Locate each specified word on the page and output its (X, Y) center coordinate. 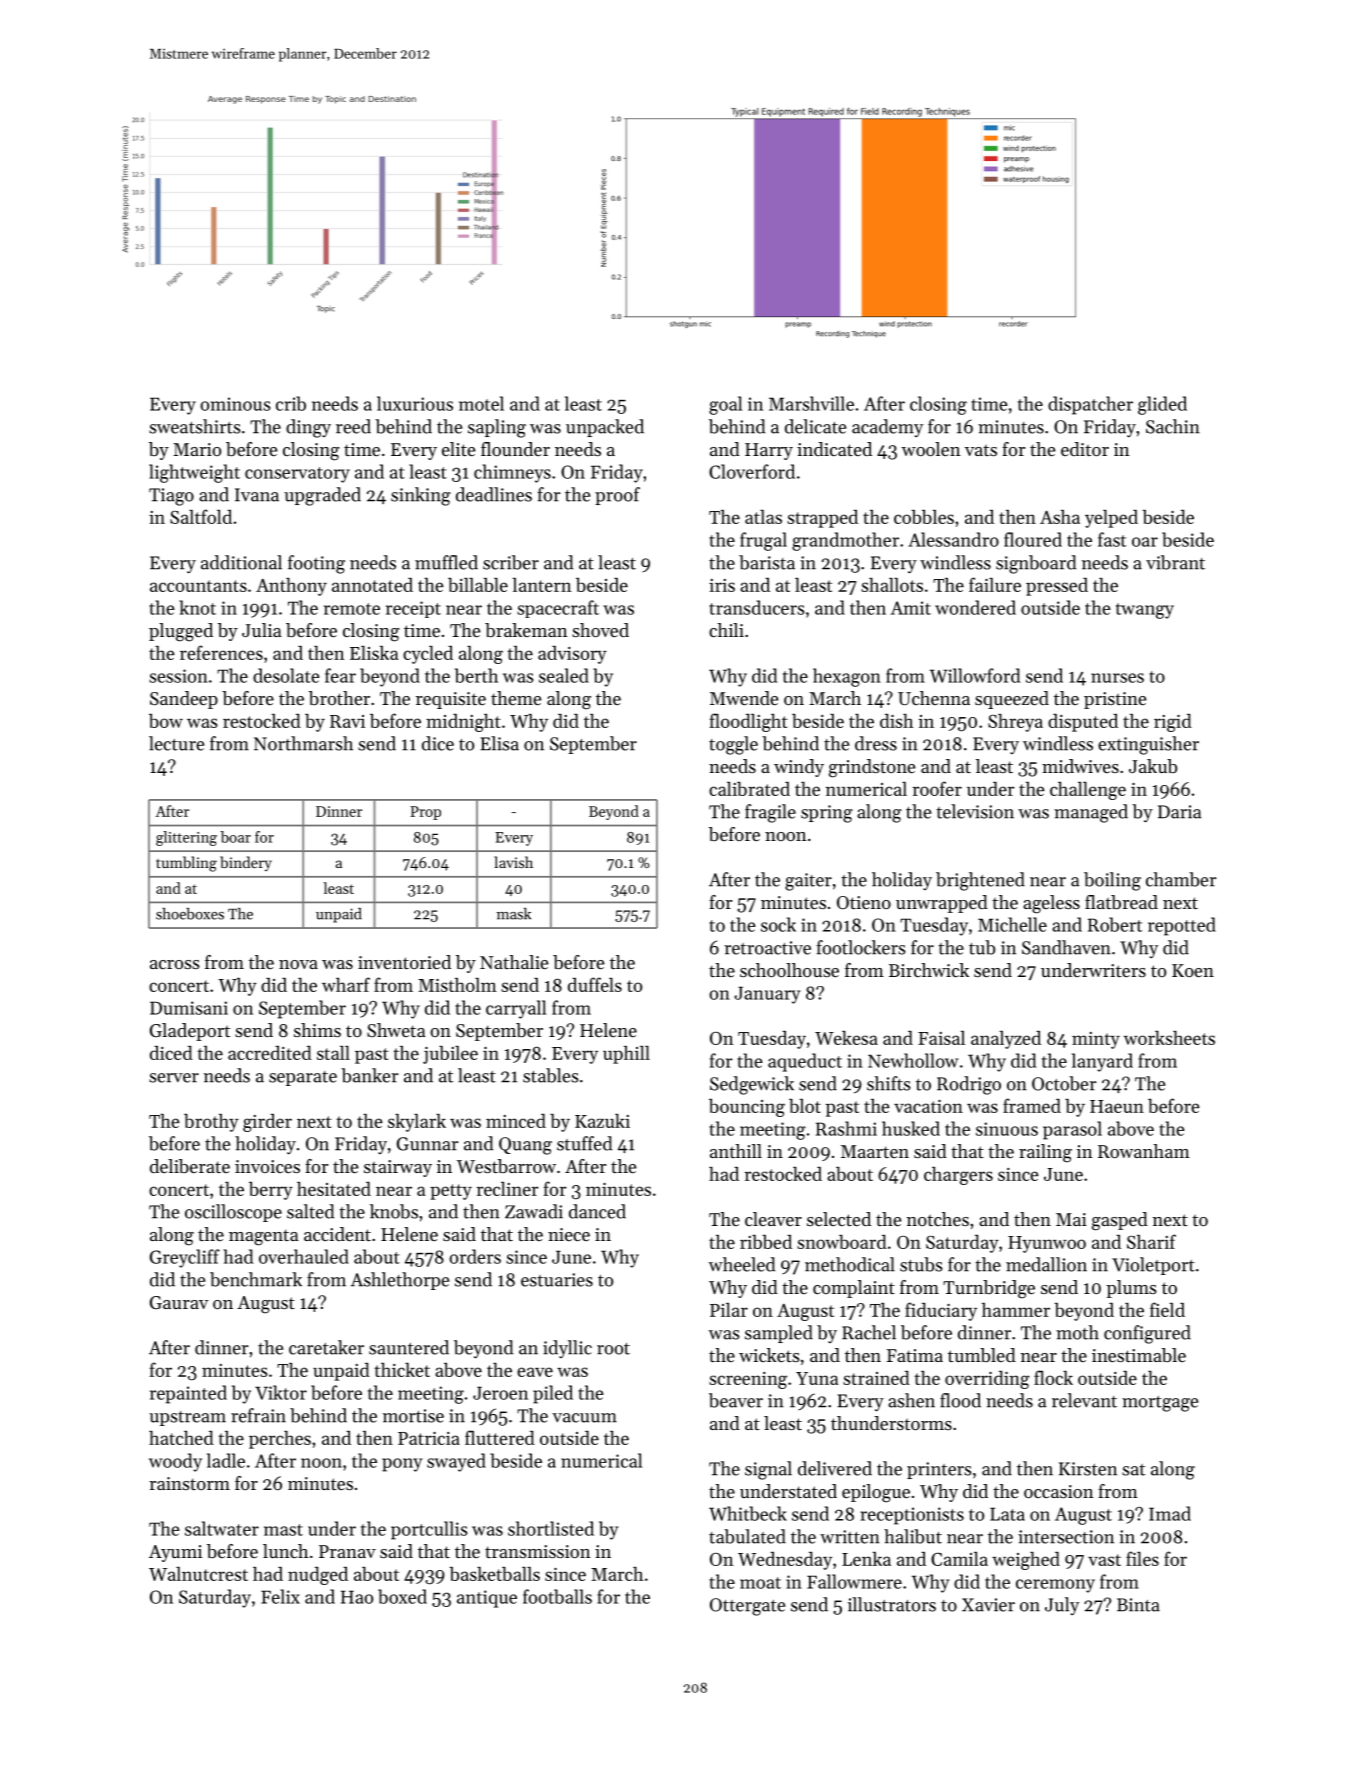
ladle (226, 1460)
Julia (262, 630)
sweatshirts (195, 426)
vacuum (584, 1418)
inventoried (404, 962)
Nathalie (514, 962)
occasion (1059, 1491)
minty (1096, 1040)
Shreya (1015, 723)
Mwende (744, 698)
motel (481, 403)
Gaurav (179, 1302)
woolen (931, 449)
